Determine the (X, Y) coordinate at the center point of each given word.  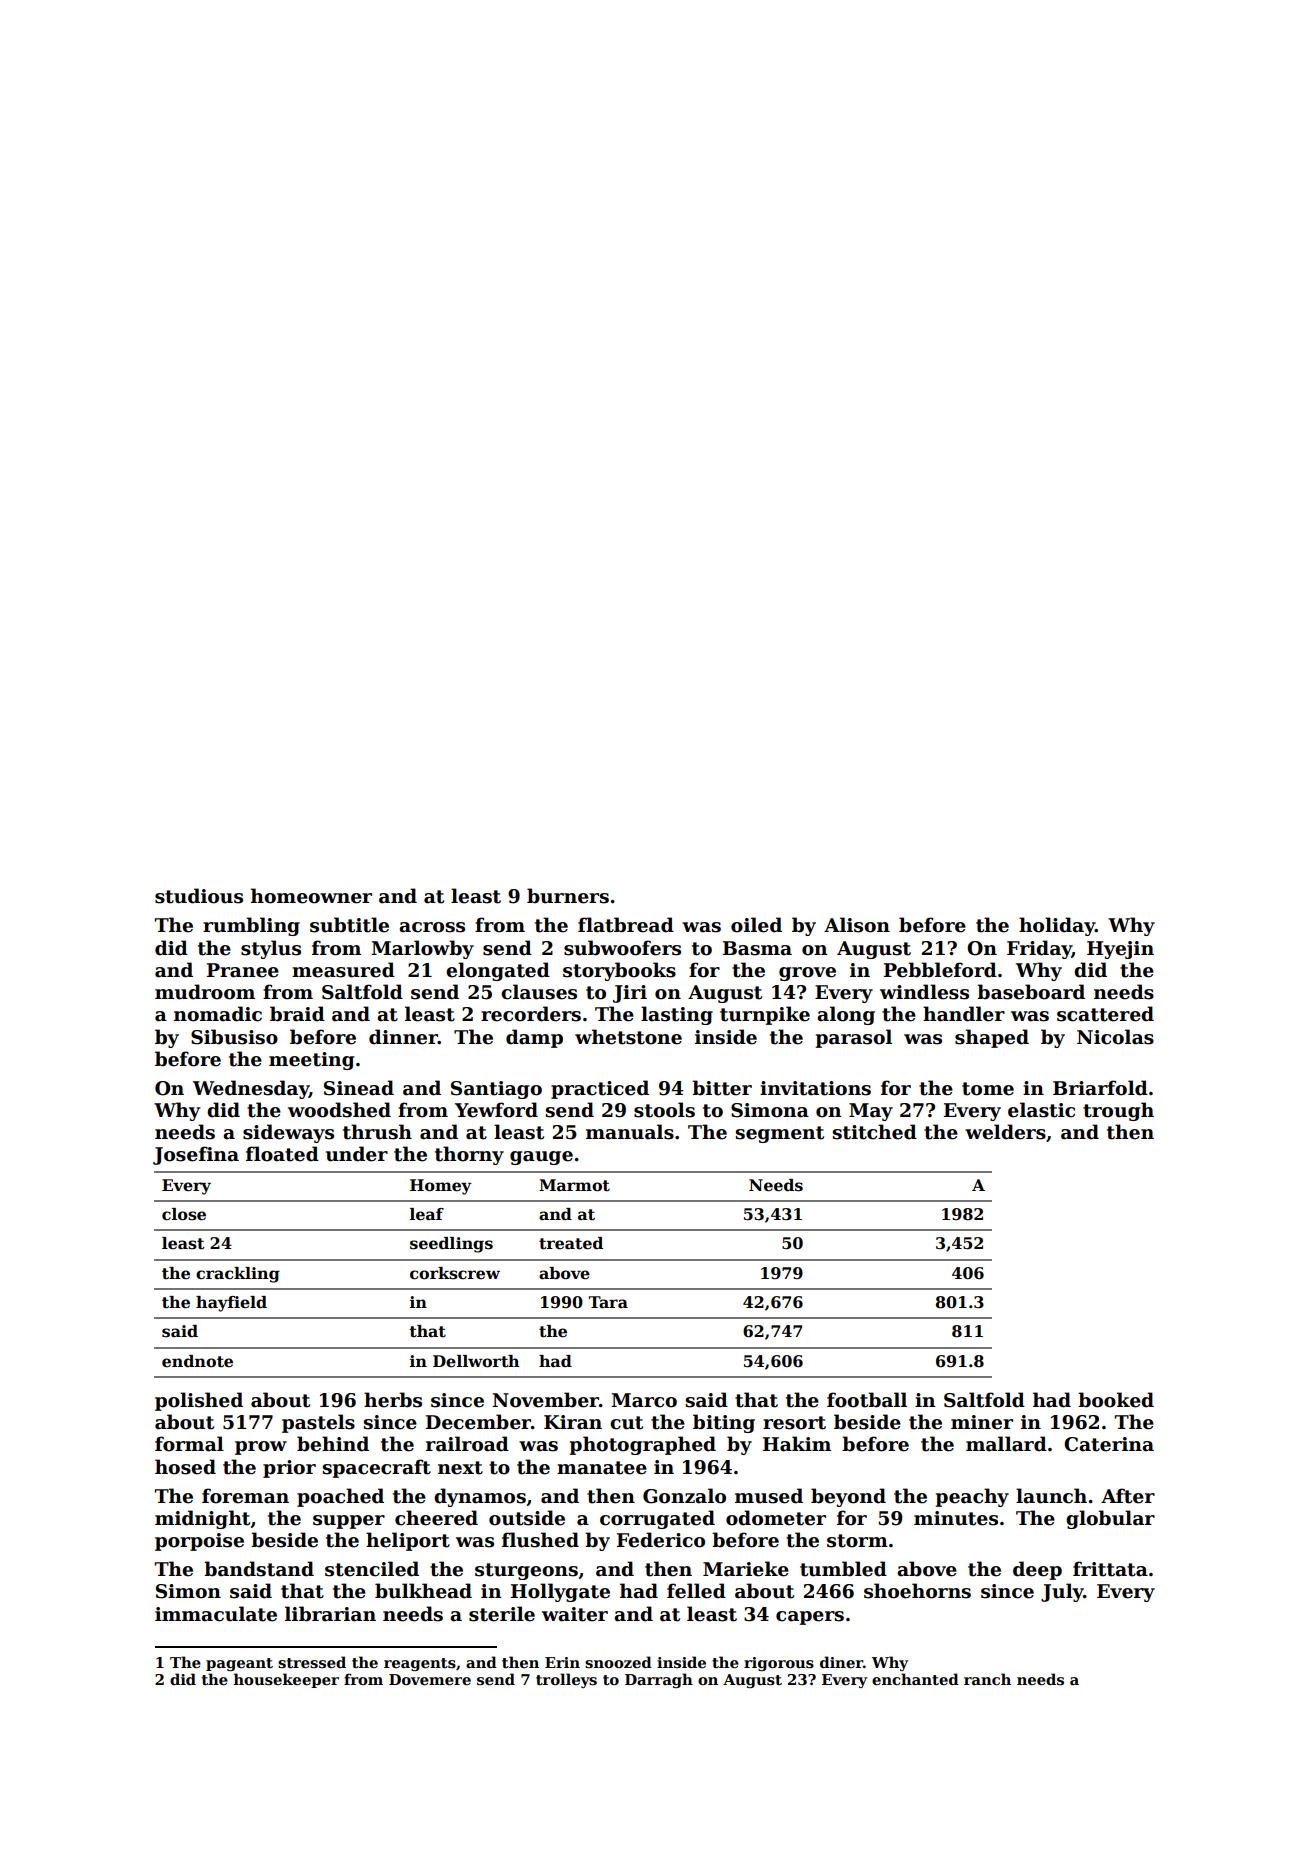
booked (1116, 1400)
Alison (857, 925)
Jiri (630, 994)
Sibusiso (234, 1037)
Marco (644, 1400)
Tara (608, 1302)
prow (261, 1448)
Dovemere (430, 1679)
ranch (987, 1679)
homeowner (311, 896)
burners (568, 896)
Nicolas (1115, 1037)
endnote (197, 1361)
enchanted (915, 1679)
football (867, 1400)
